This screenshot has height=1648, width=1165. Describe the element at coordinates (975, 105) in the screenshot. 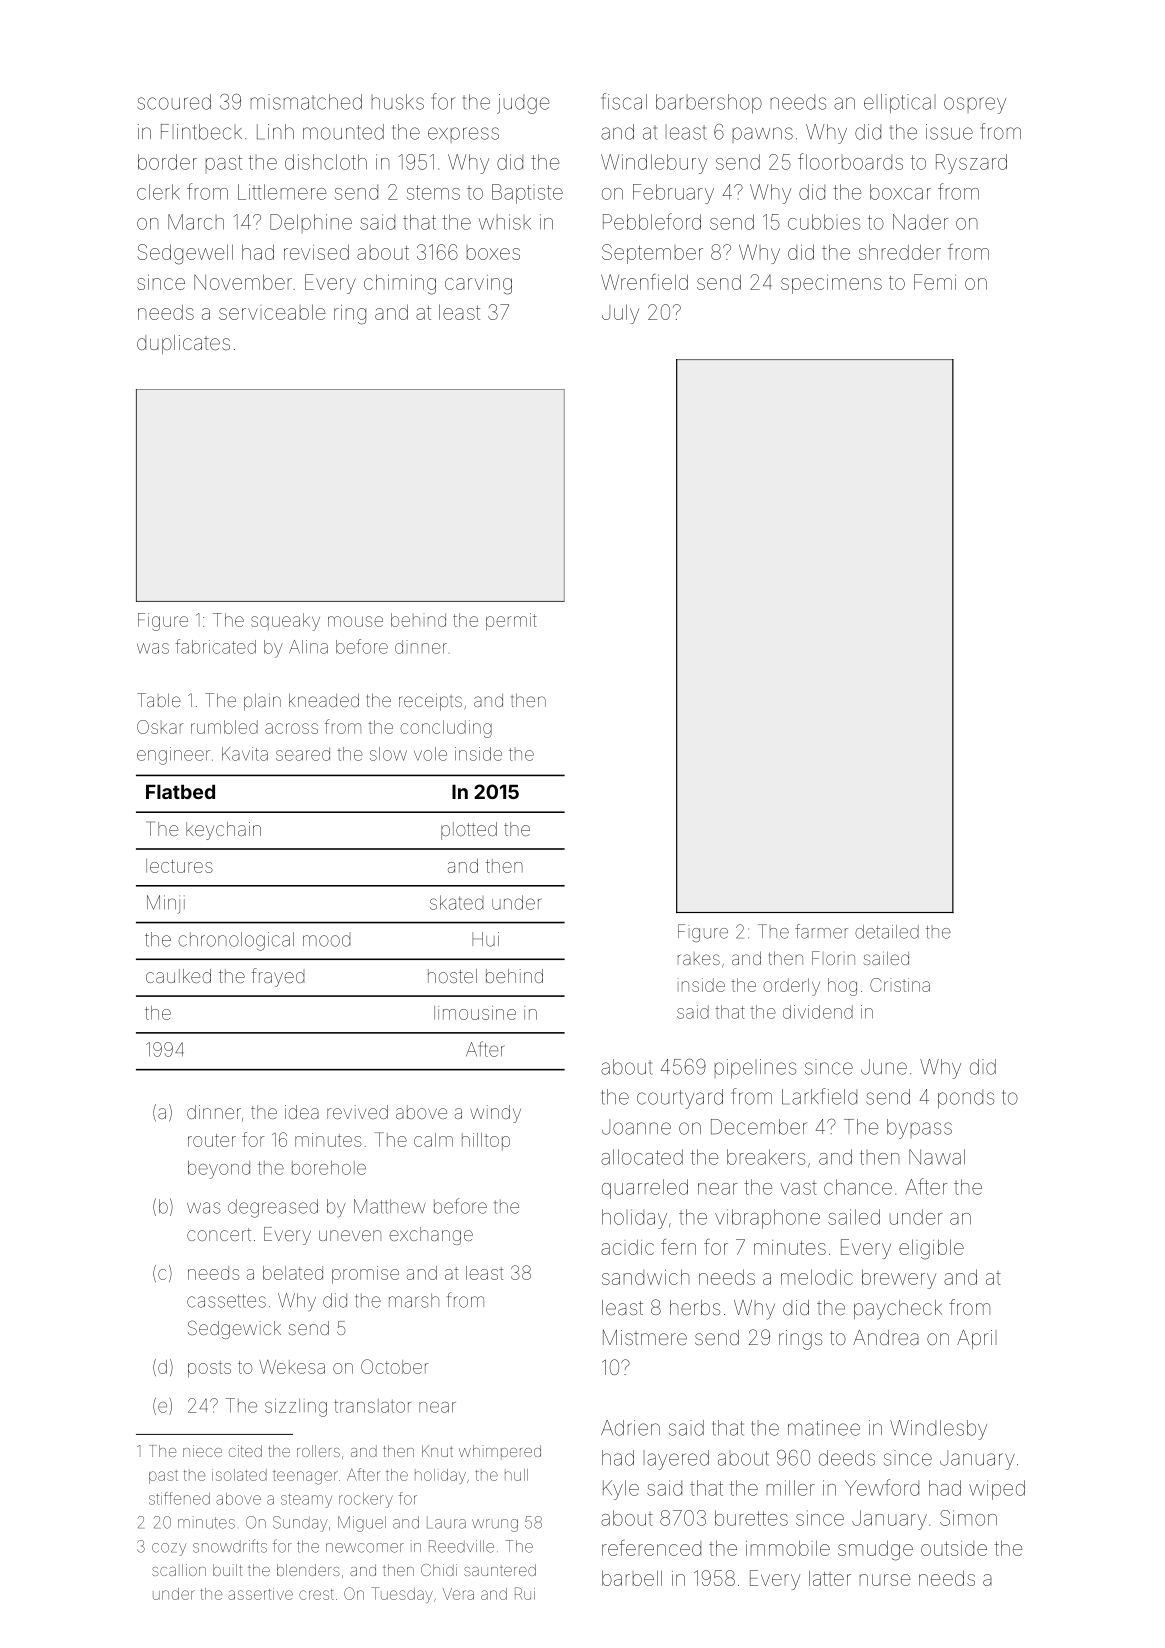

I see `osprey` at that location.
